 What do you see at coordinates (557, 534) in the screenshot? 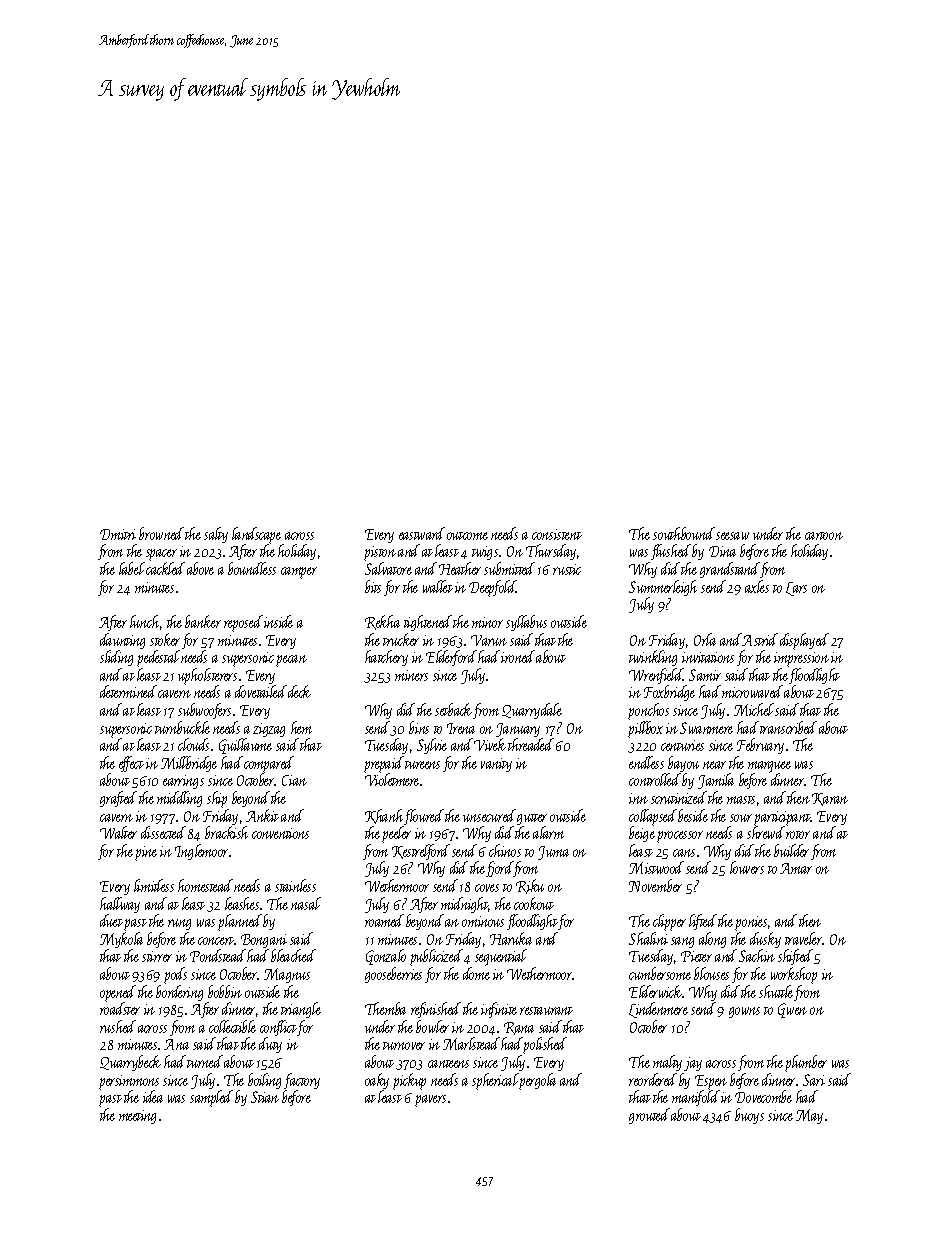
I see `consistent` at bounding box center [557, 534].
